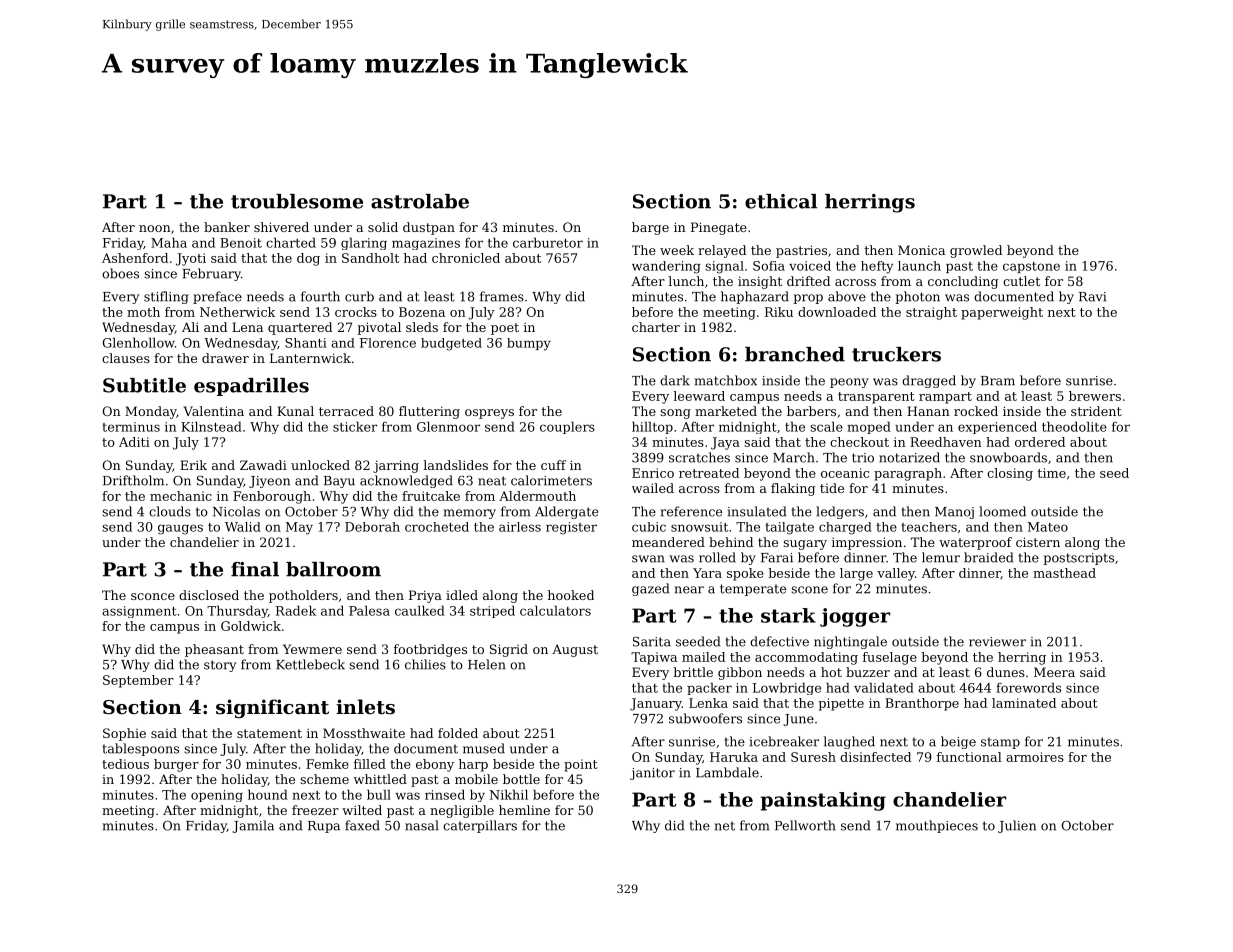 The image size is (1233, 952). I want to click on Jaya, so click(725, 443).
